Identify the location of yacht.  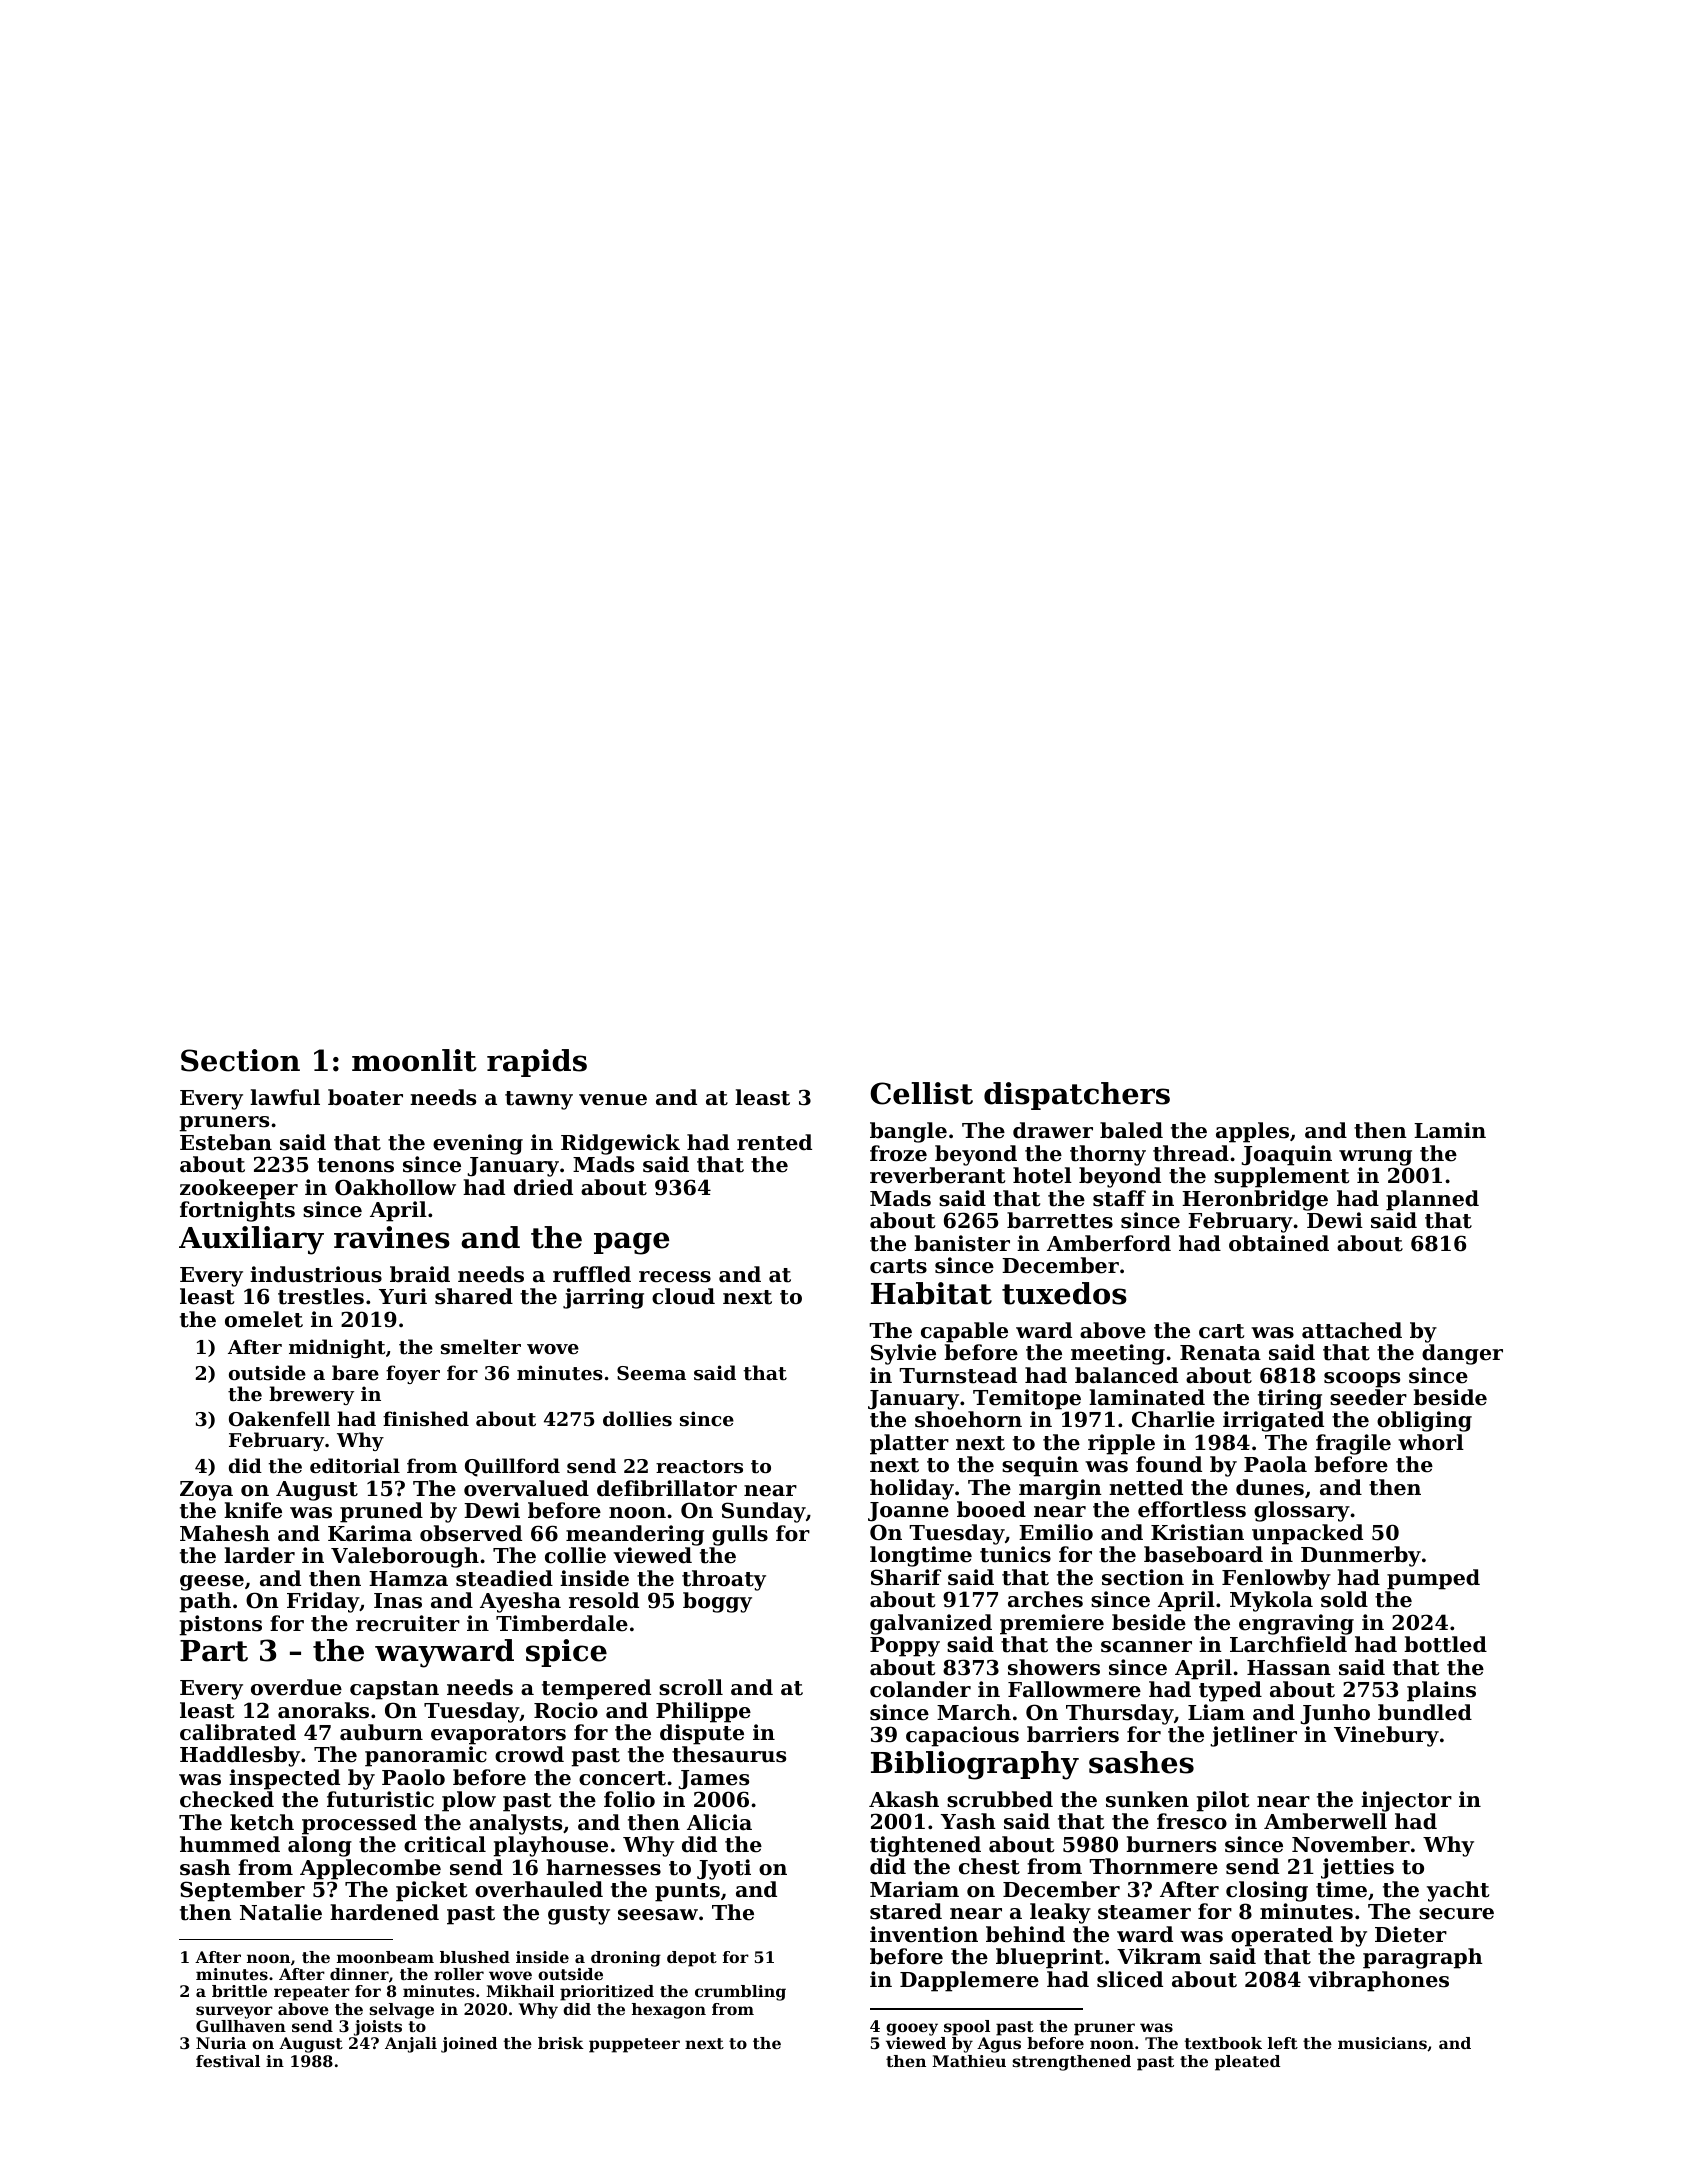
(1458, 1891).
